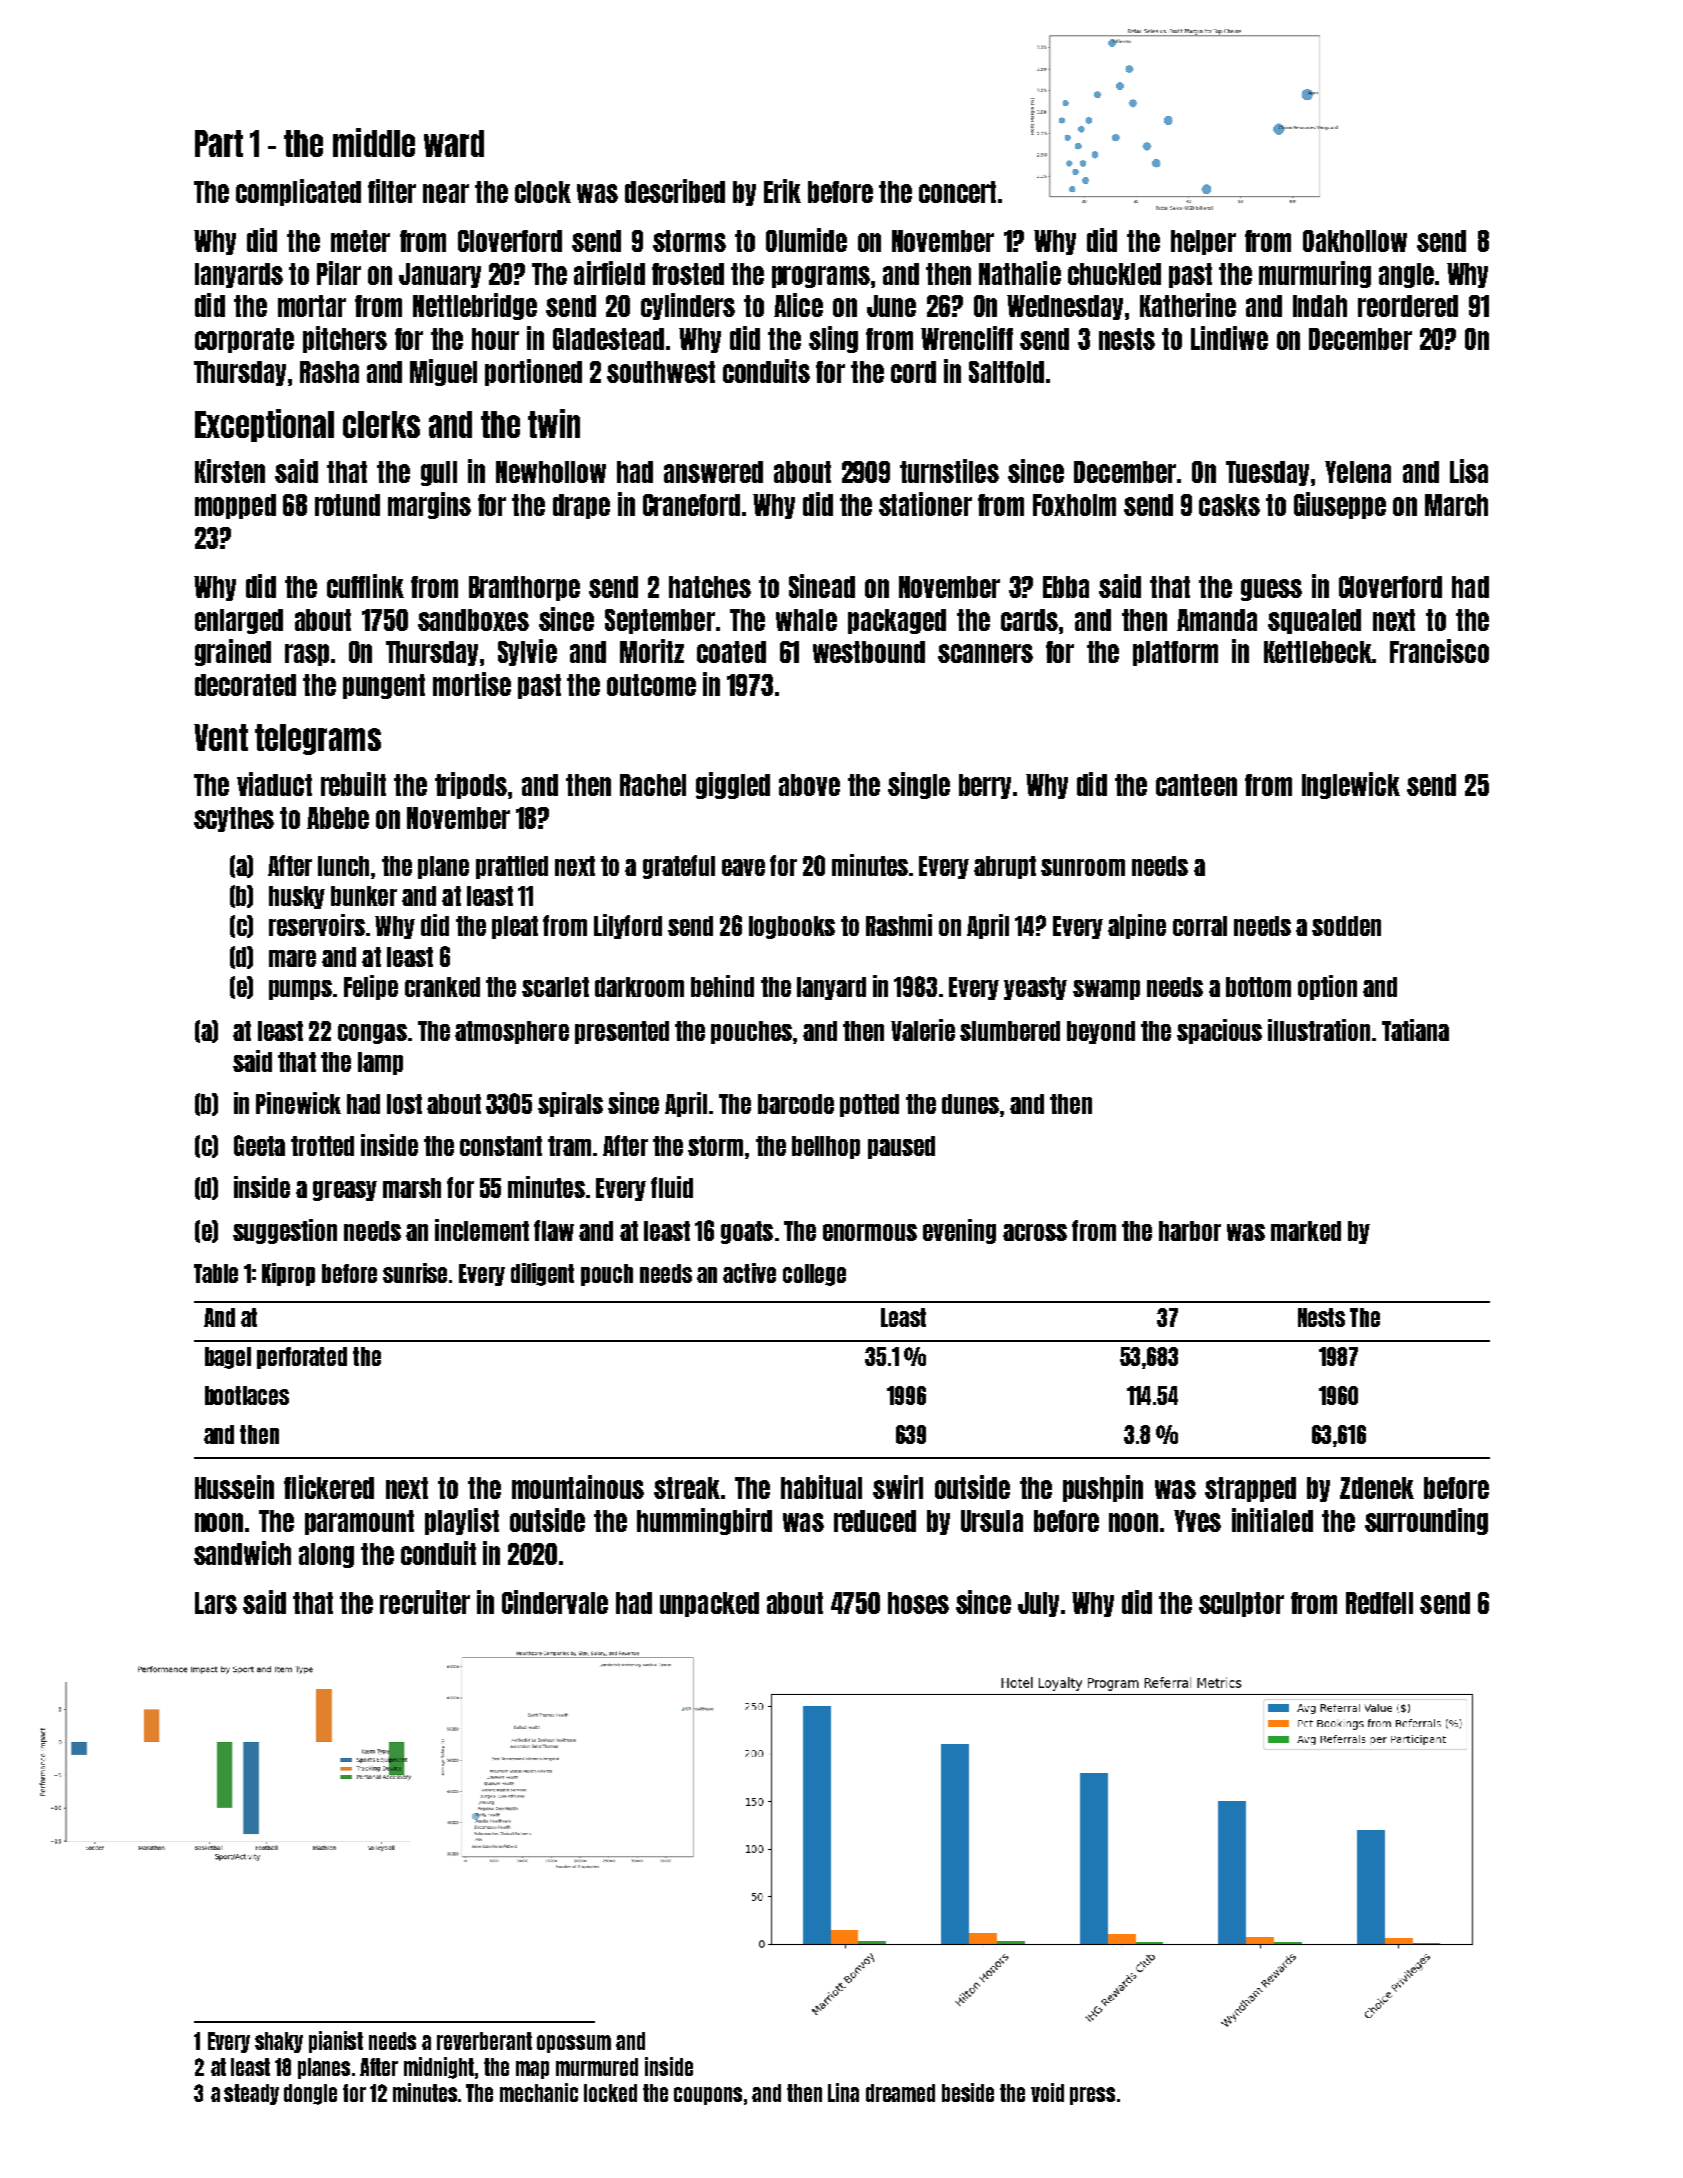 This page has height=2178, width=1683. I want to click on pushpin, so click(1103, 1488).
